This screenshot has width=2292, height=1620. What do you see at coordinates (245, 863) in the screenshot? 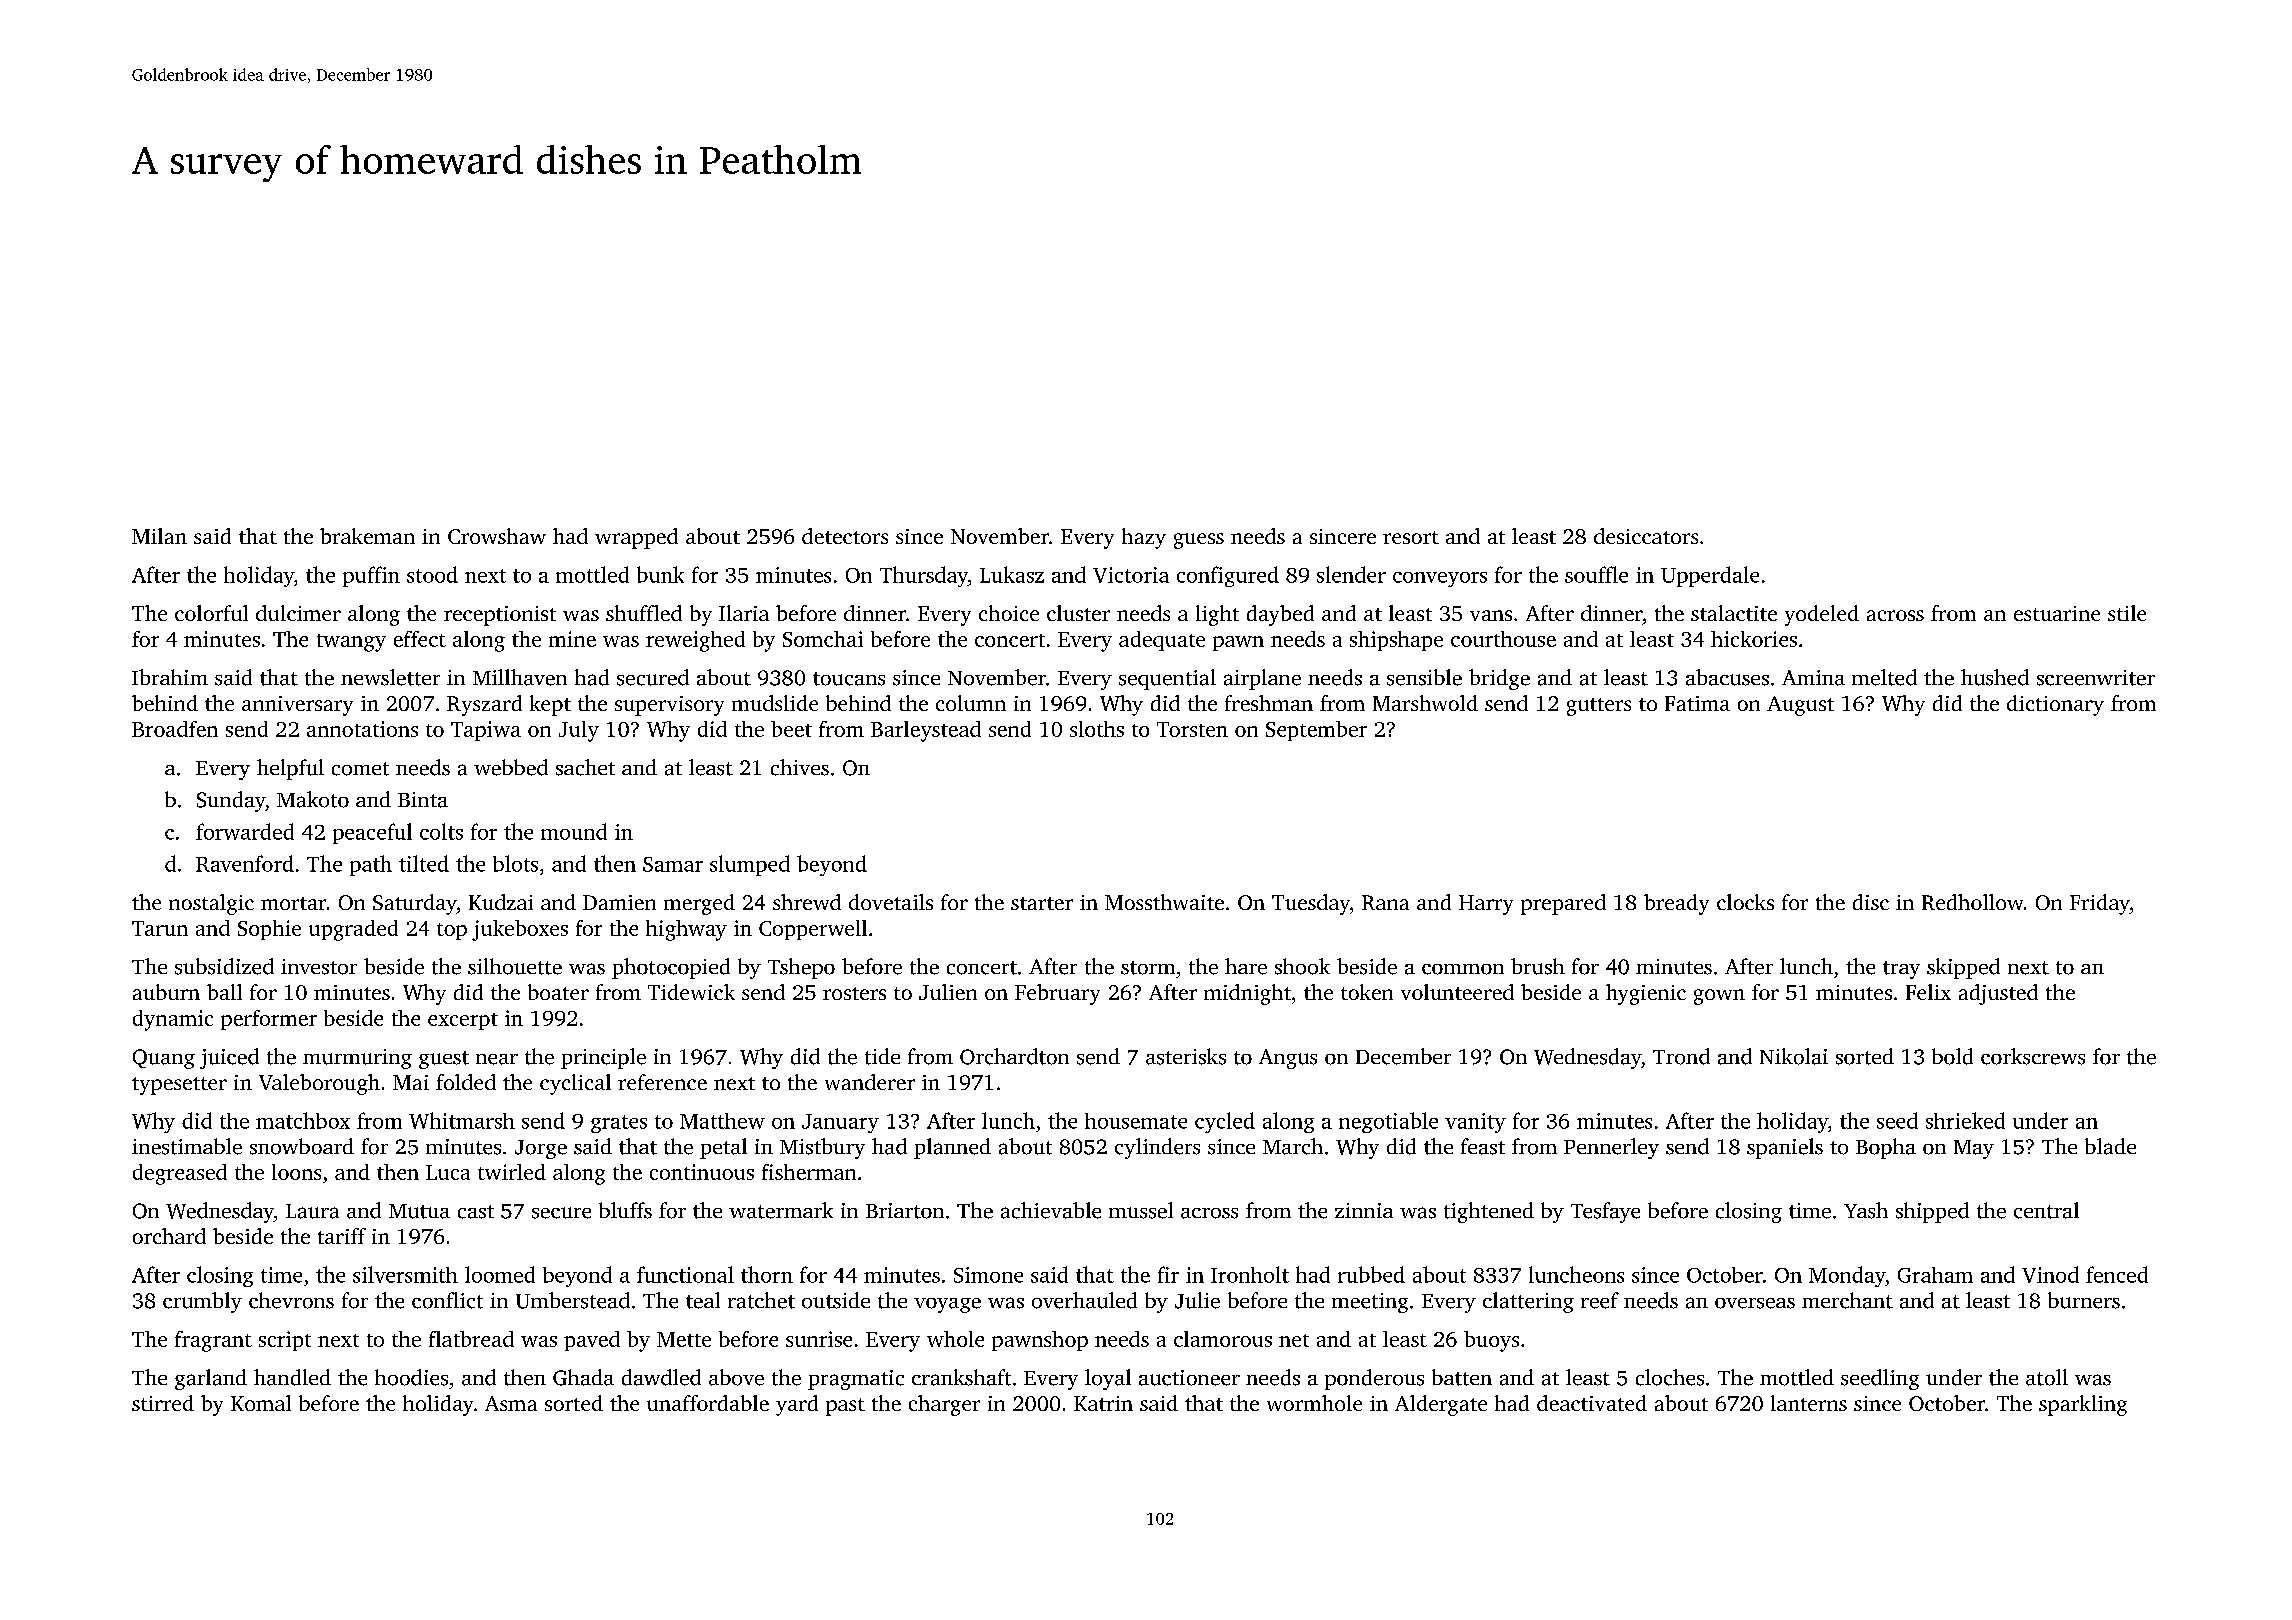
I see `Ravenford` at bounding box center [245, 863].
